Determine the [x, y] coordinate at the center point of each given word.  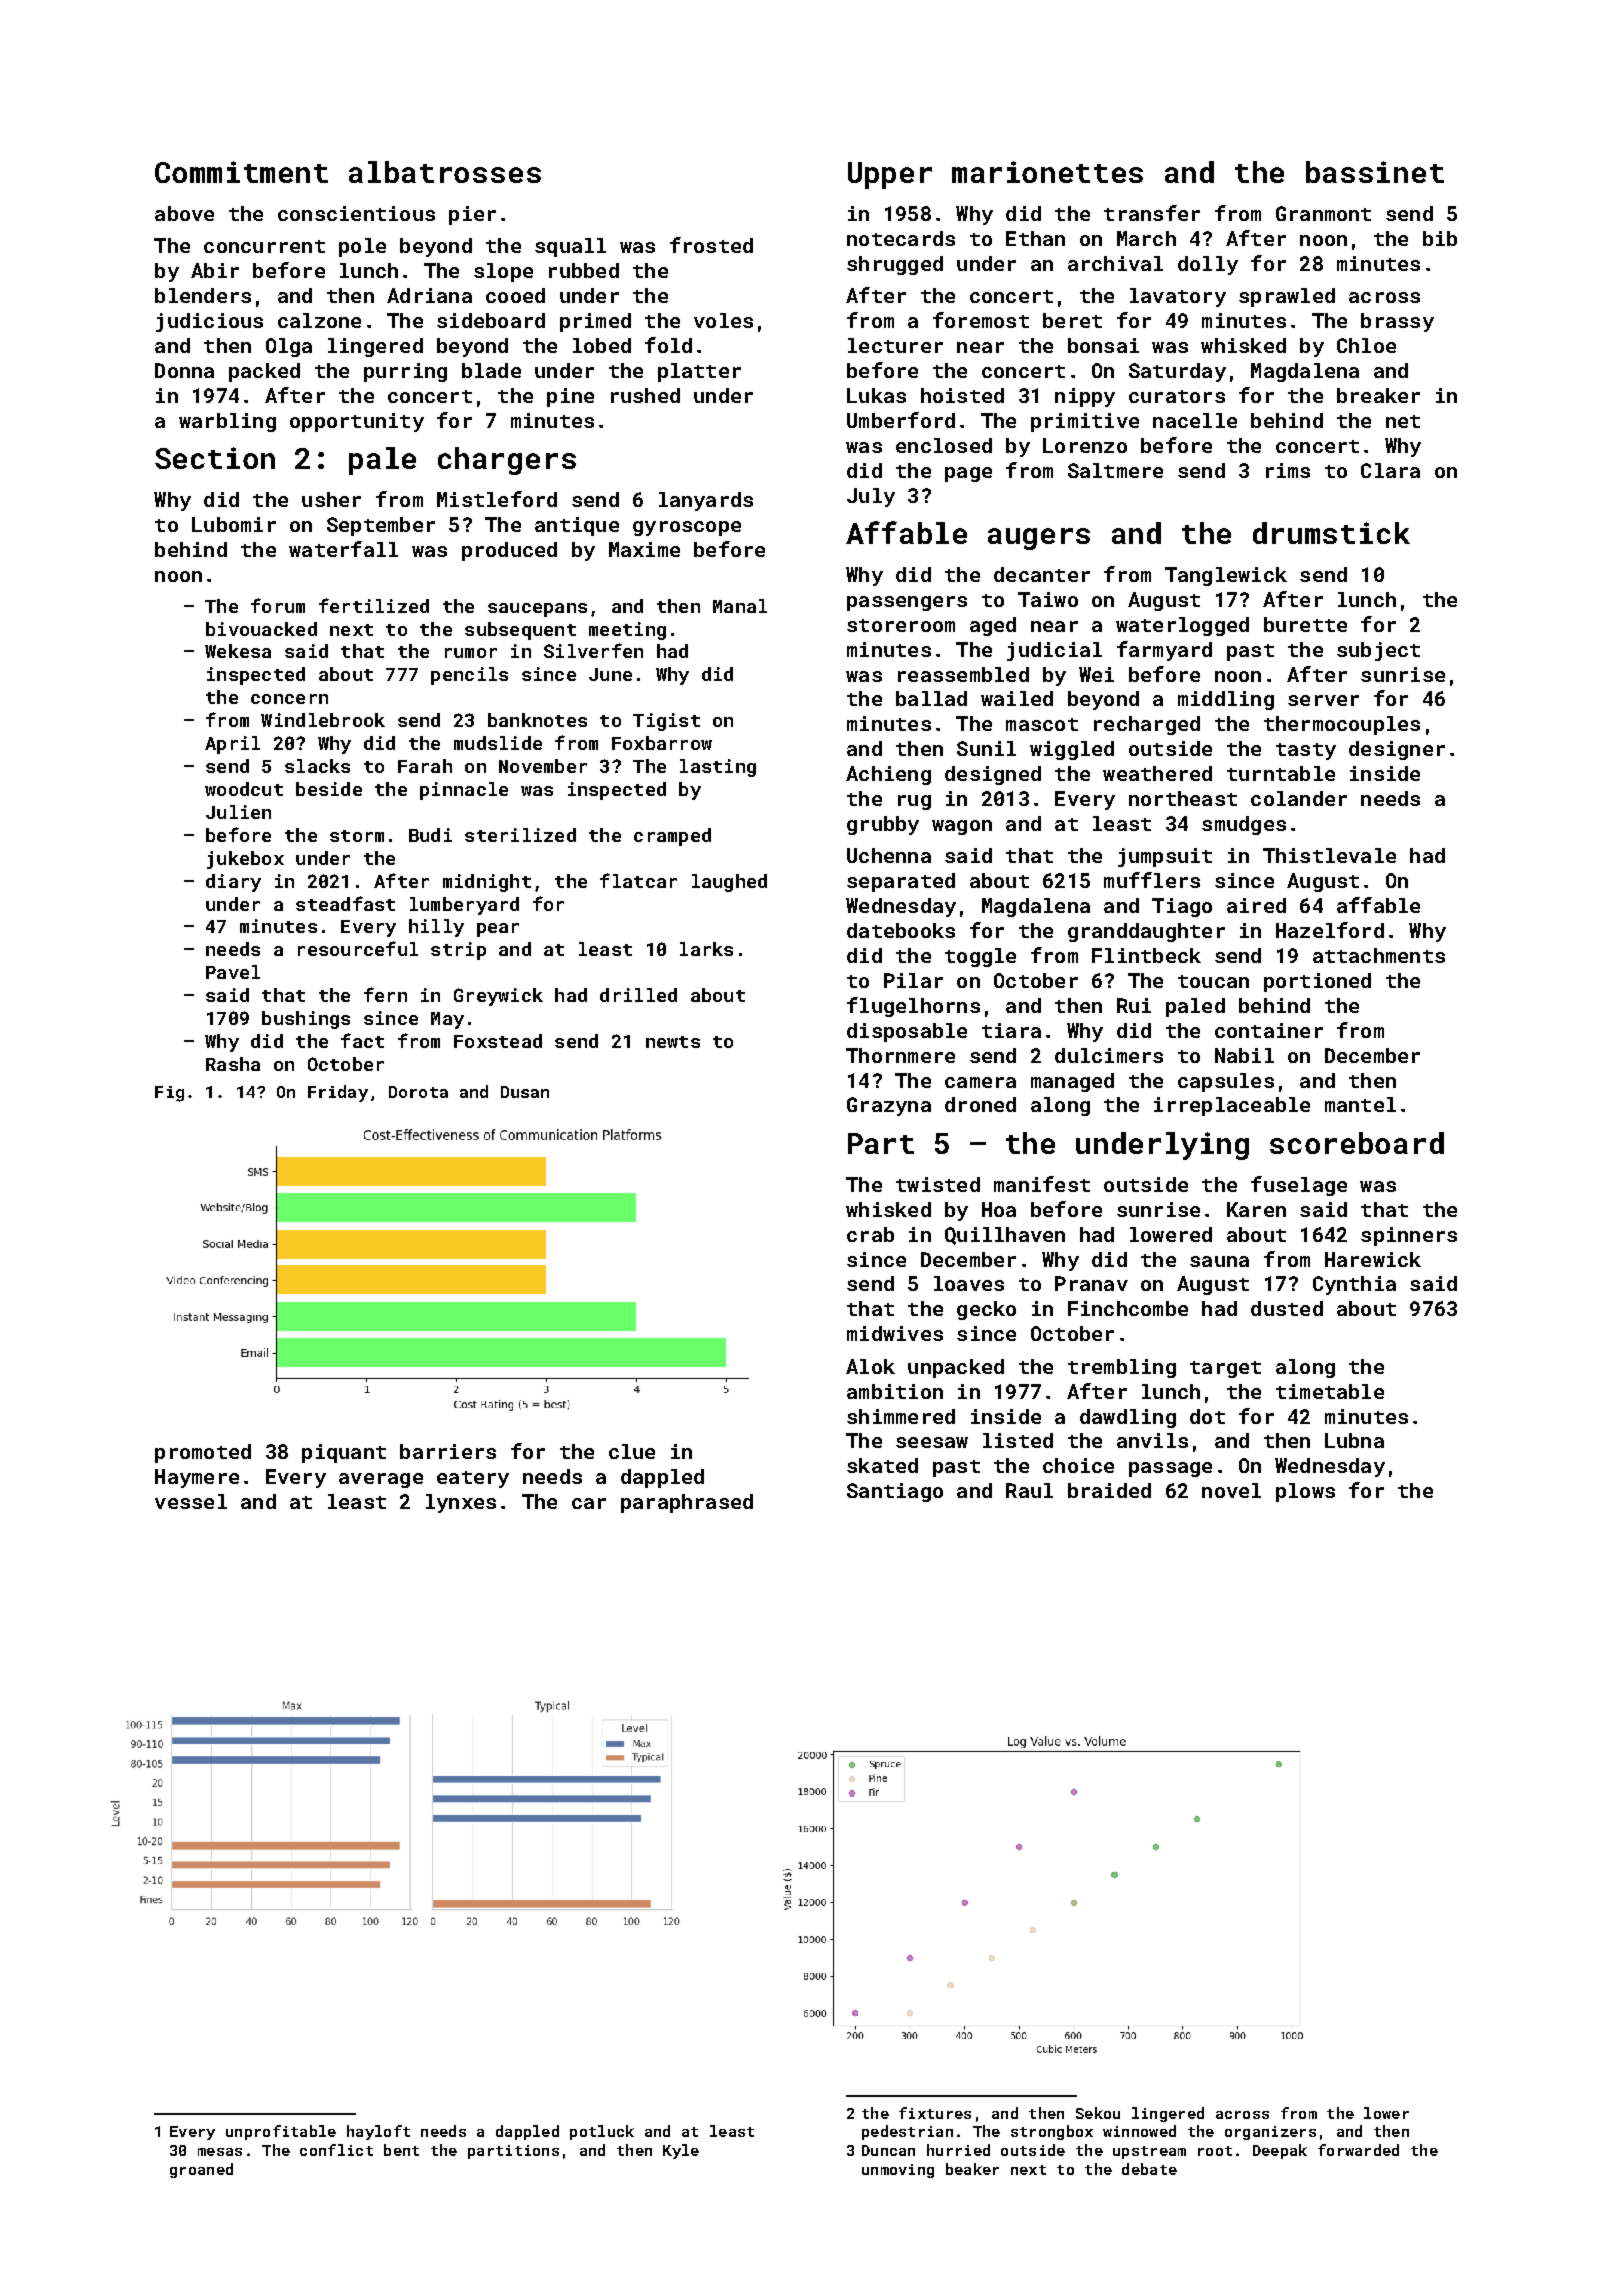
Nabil [1244, 1055]
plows [1305, 1492]
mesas [220, 2152]
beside [329, 789]
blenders [203, 295]
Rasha [233, 1064]
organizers [1270, 2133]
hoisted [962, 395]
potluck [602, 2132]
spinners [1409, 1236]
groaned [201, 2170]
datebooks [901, 930]
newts [673, 1042]
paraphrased [687, 1503]
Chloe [1366, 345]
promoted [203, 1453]
